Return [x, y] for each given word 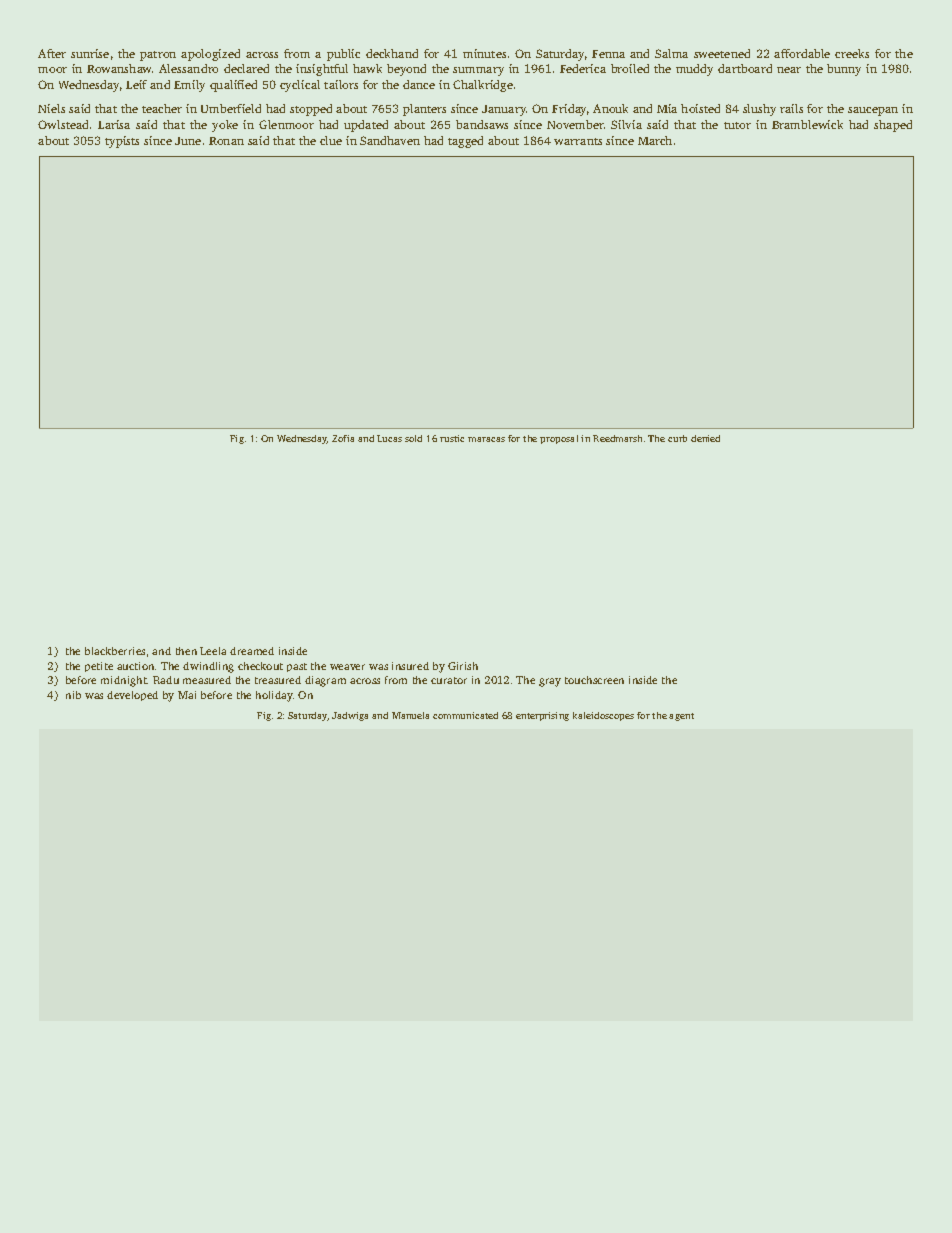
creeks [852, 53]
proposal [559, 439]
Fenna [608, 54]
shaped [893, 126]
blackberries [115, 651]
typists [122, 142]
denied [705, 438]
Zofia [343, 438]
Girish [463, 666]
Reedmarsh [617, 438]
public [343, 55]
